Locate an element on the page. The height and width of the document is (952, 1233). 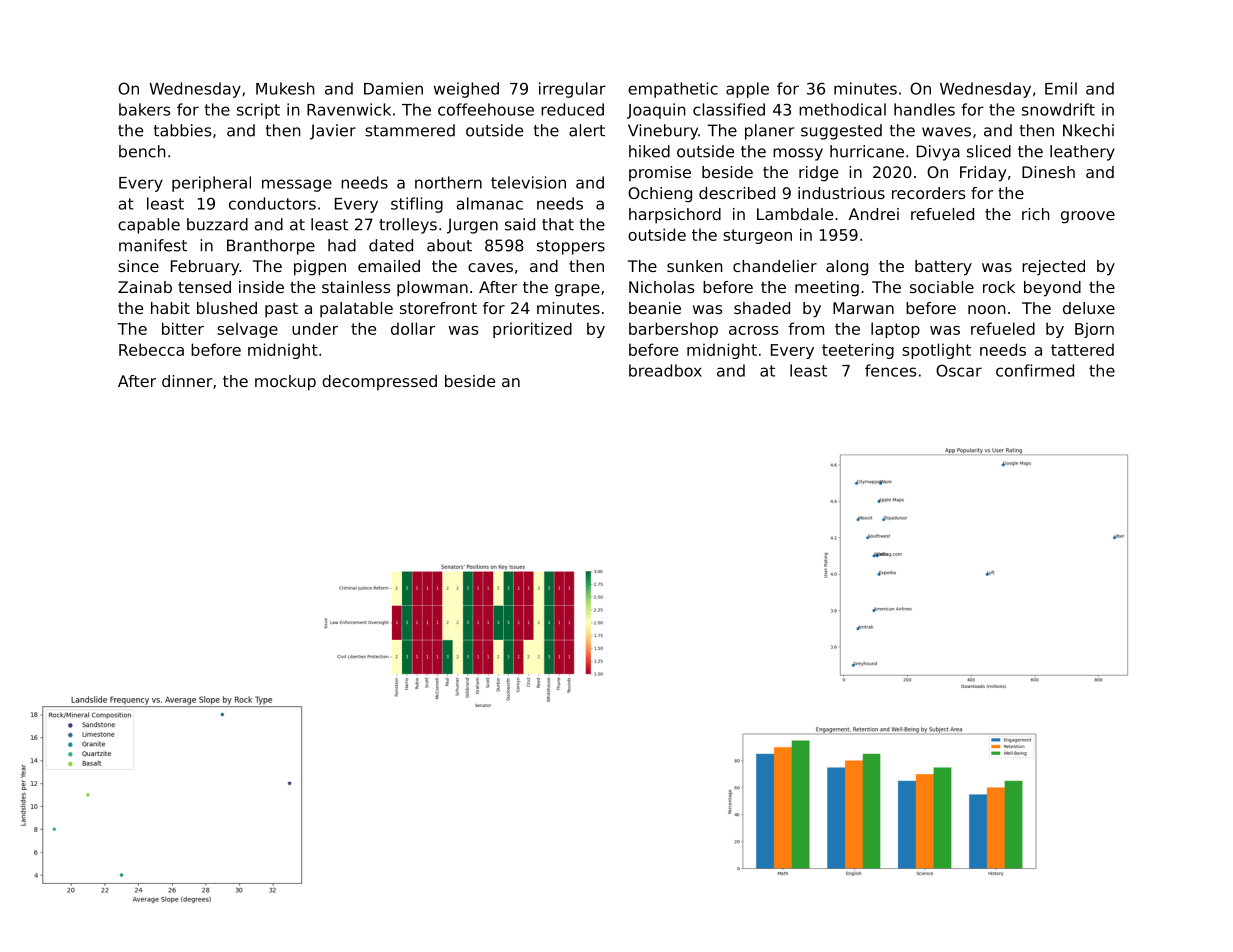
Damien is located at coordinates (393, 88).
